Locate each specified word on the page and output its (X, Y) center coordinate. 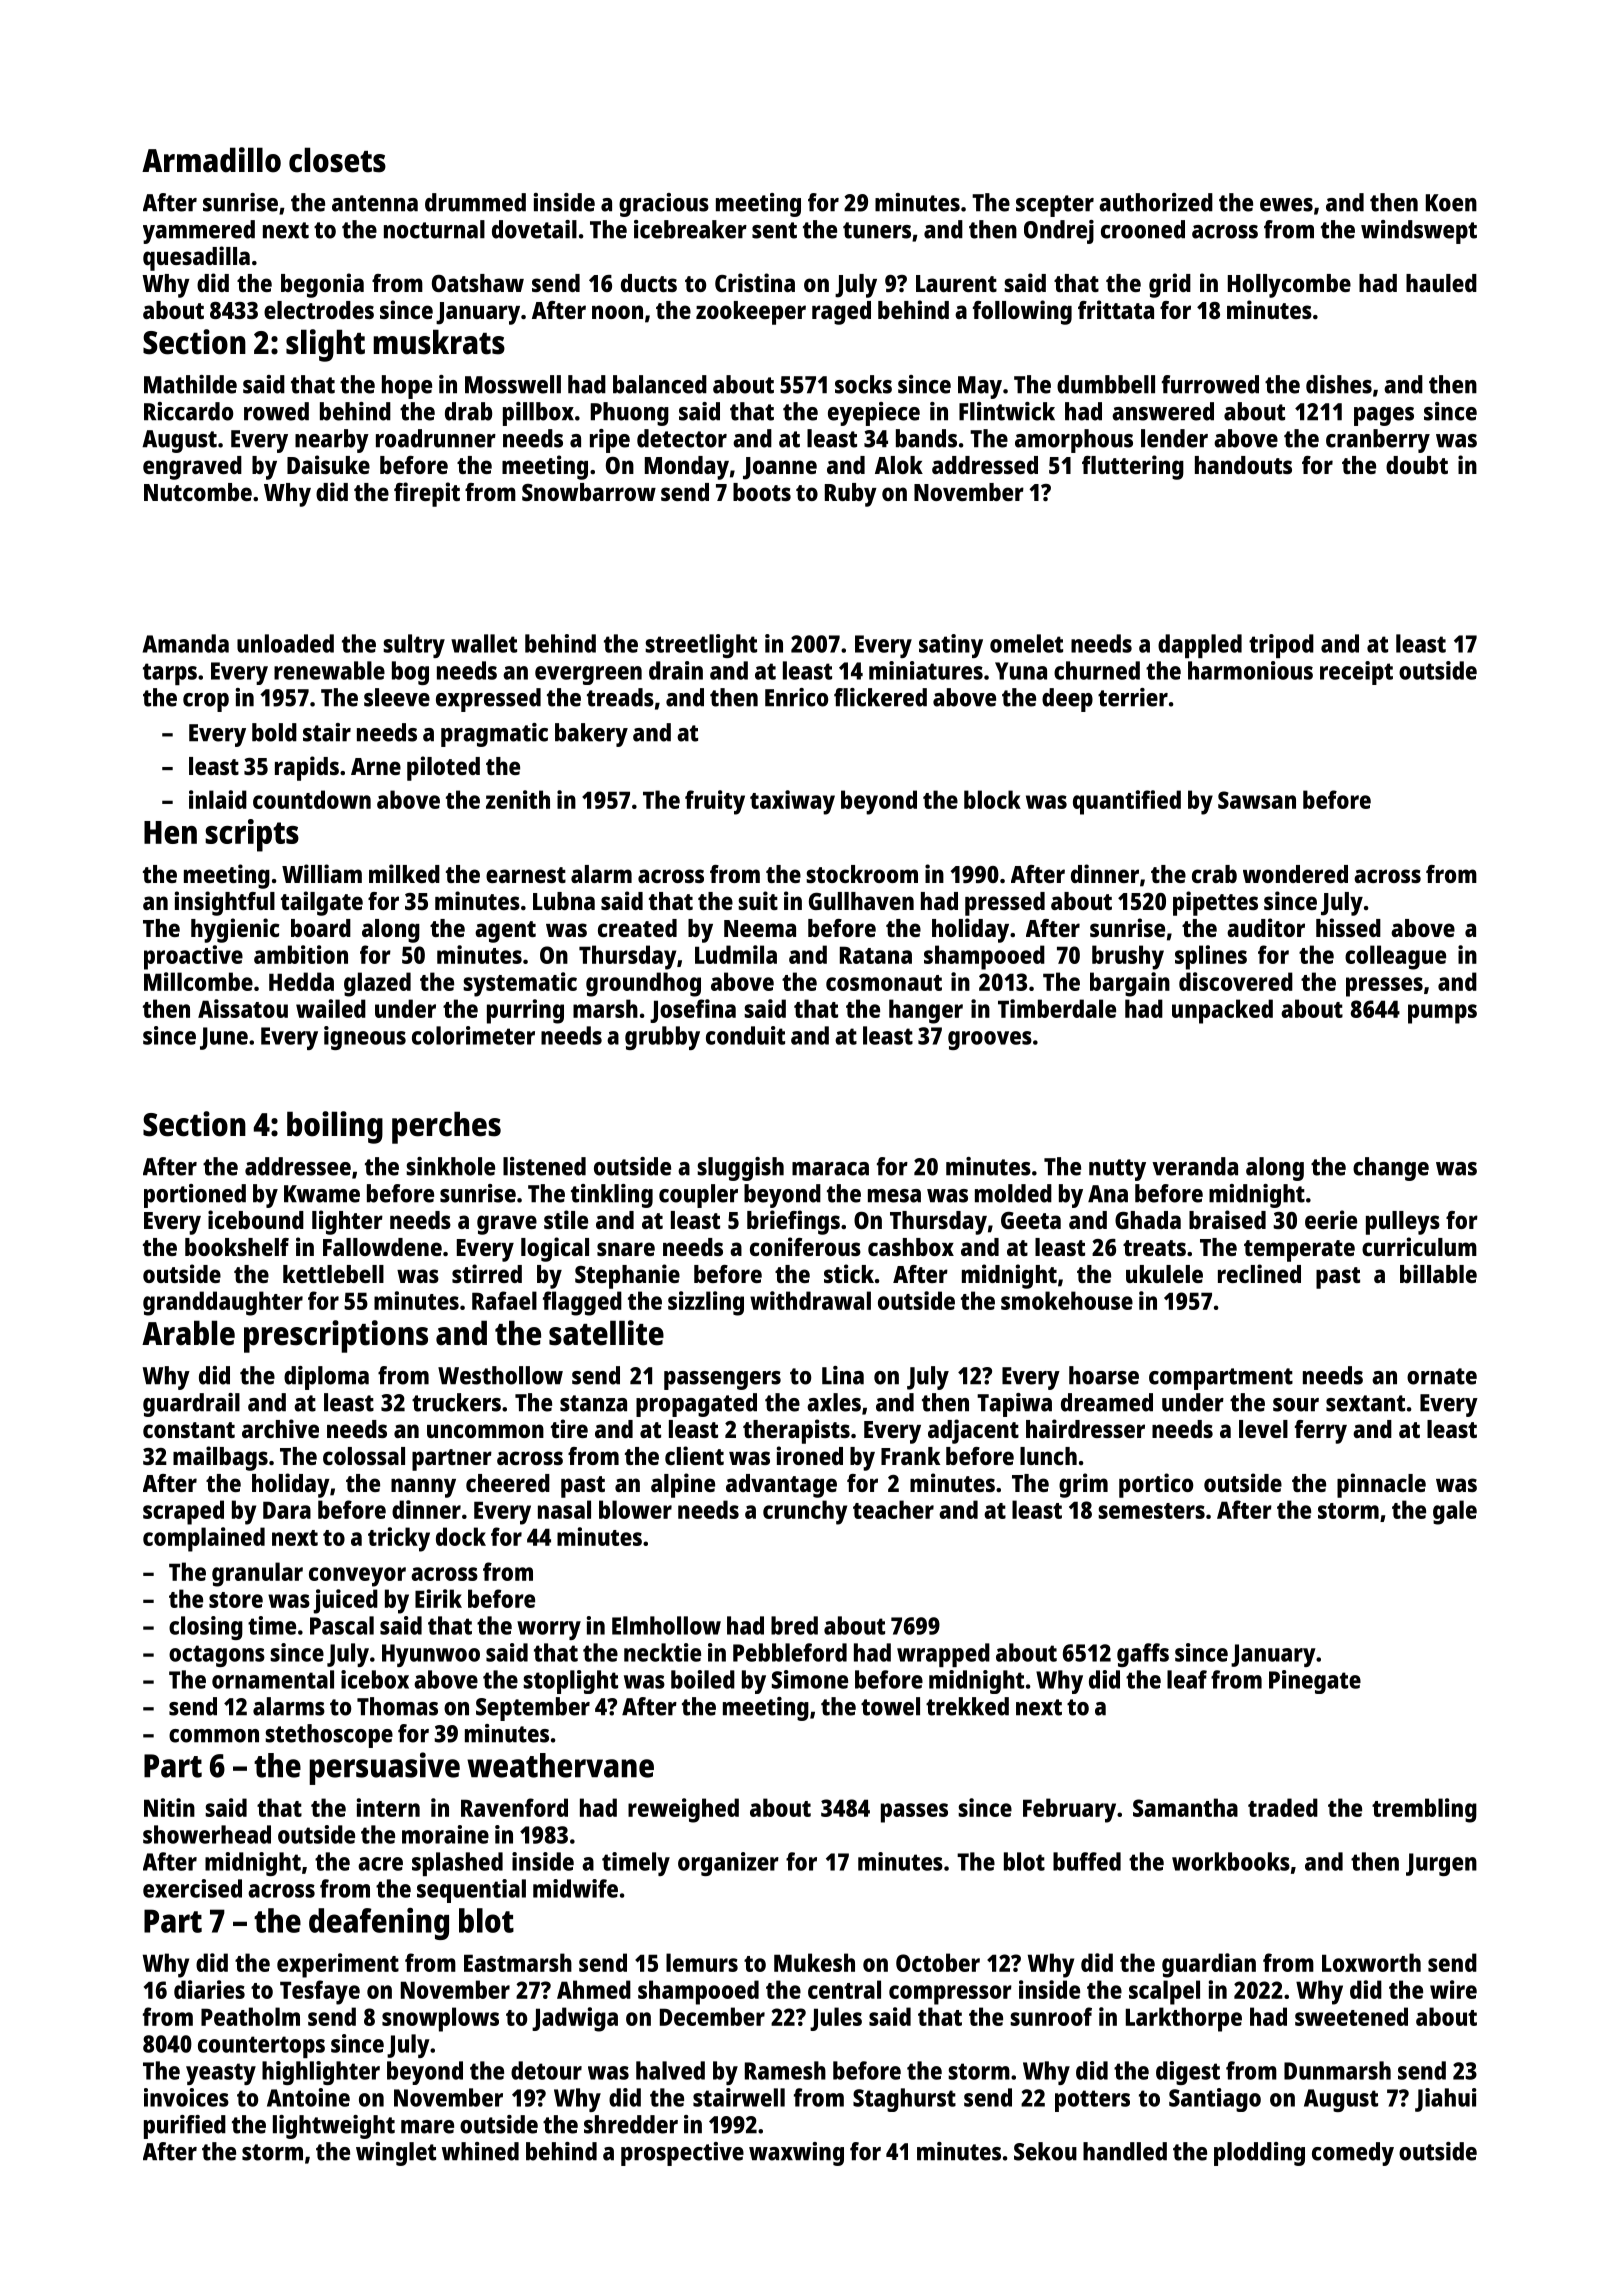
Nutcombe (198, 492)
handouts (1243, 465)
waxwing (796, 2154)
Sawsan (1257, 800)
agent (505, 932)
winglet (396, 2154)
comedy (1353, 2154)
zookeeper (751, 313)
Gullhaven (861, 901)
